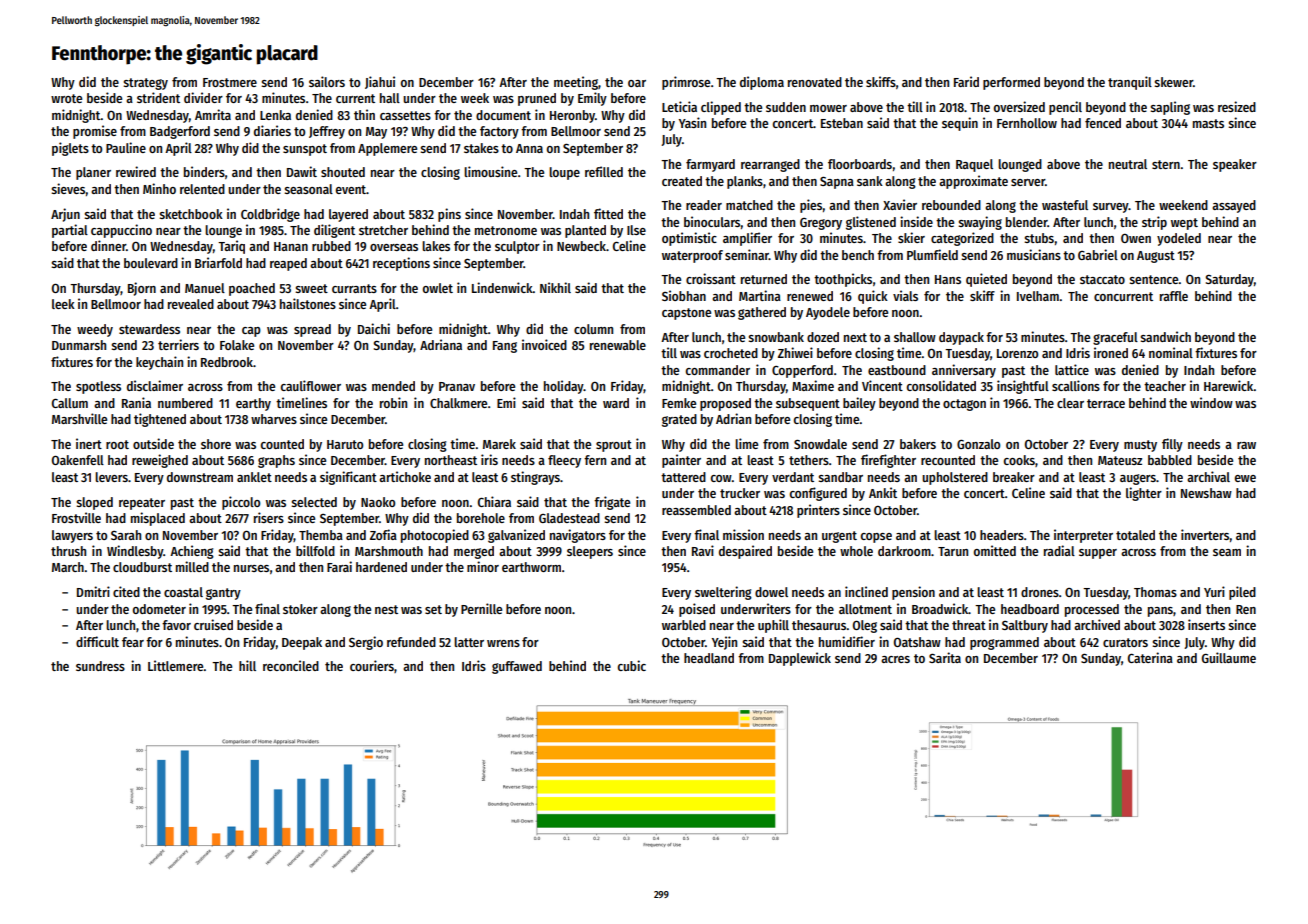 The width and height of the screenshot is (1308, 924). I want to click on meeting, so click(576, 83).
